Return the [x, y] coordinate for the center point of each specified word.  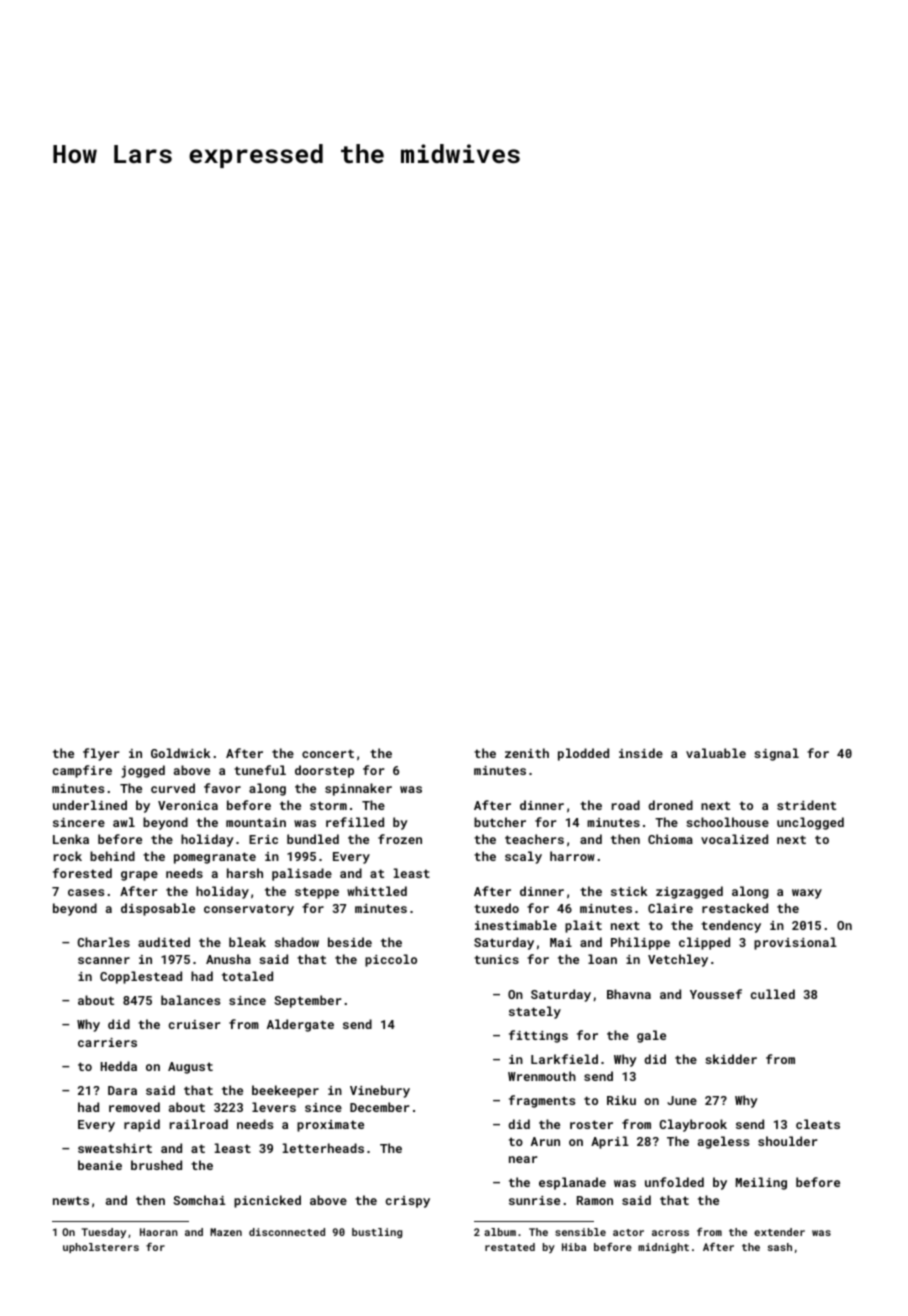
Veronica [188, 805]
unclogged [810, 823]
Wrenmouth [542, 1076]
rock [68, 856]
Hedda [119, 1066]
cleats [818, 1124]
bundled [313, 839]
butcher [500, 822]
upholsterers [101, 1248]
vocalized [734, 839]
